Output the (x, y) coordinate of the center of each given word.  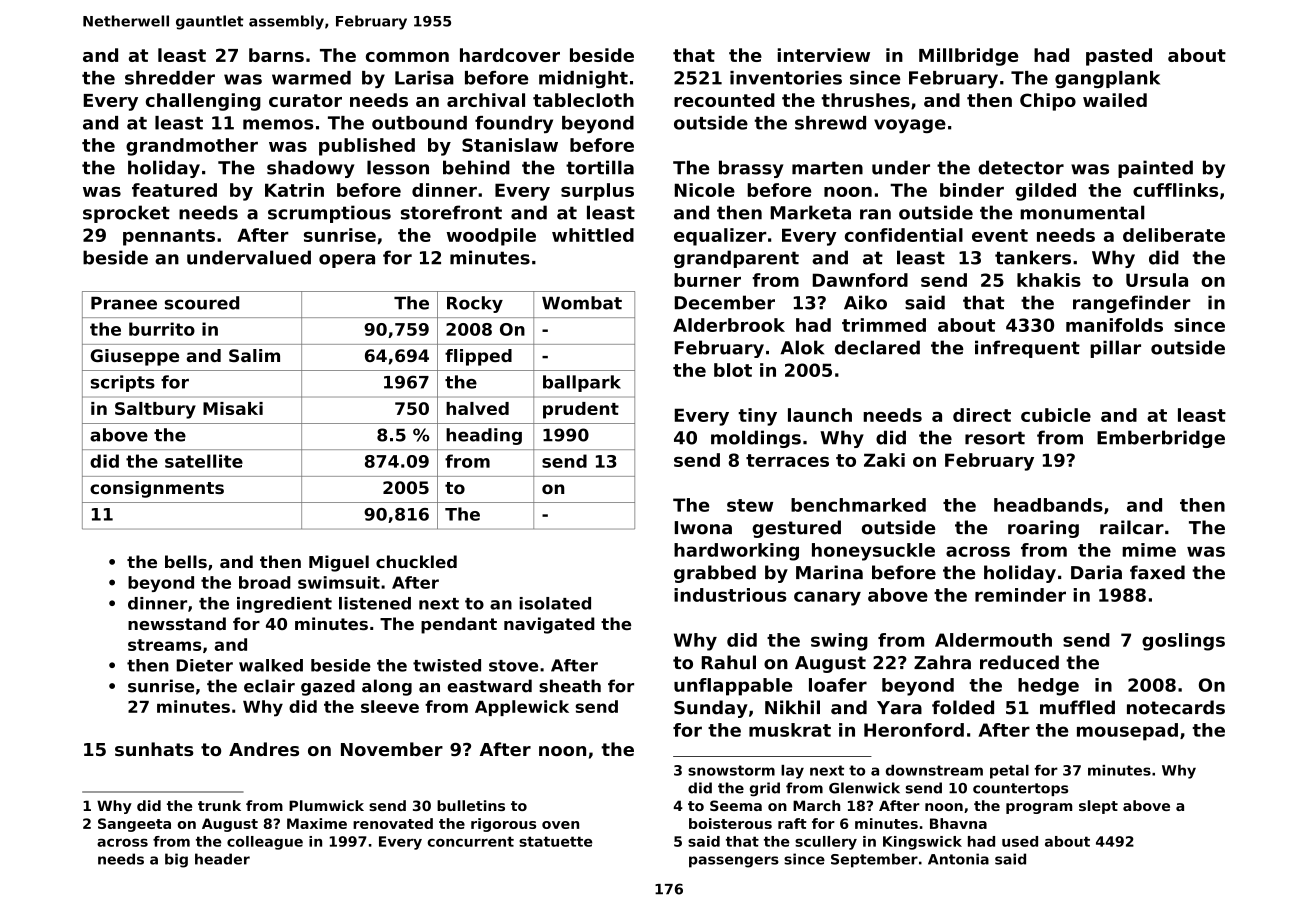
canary (827, 598)
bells (186, 561)
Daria (1096, 572)
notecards (1176, 707)
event (1000, 235)
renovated (393, 823)
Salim (254, 355)
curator (305, 100)
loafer (838, 685)
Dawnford (860, 280)
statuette (556, 841)
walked (271, 665)
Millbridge (968, 57)
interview (823, 55)
